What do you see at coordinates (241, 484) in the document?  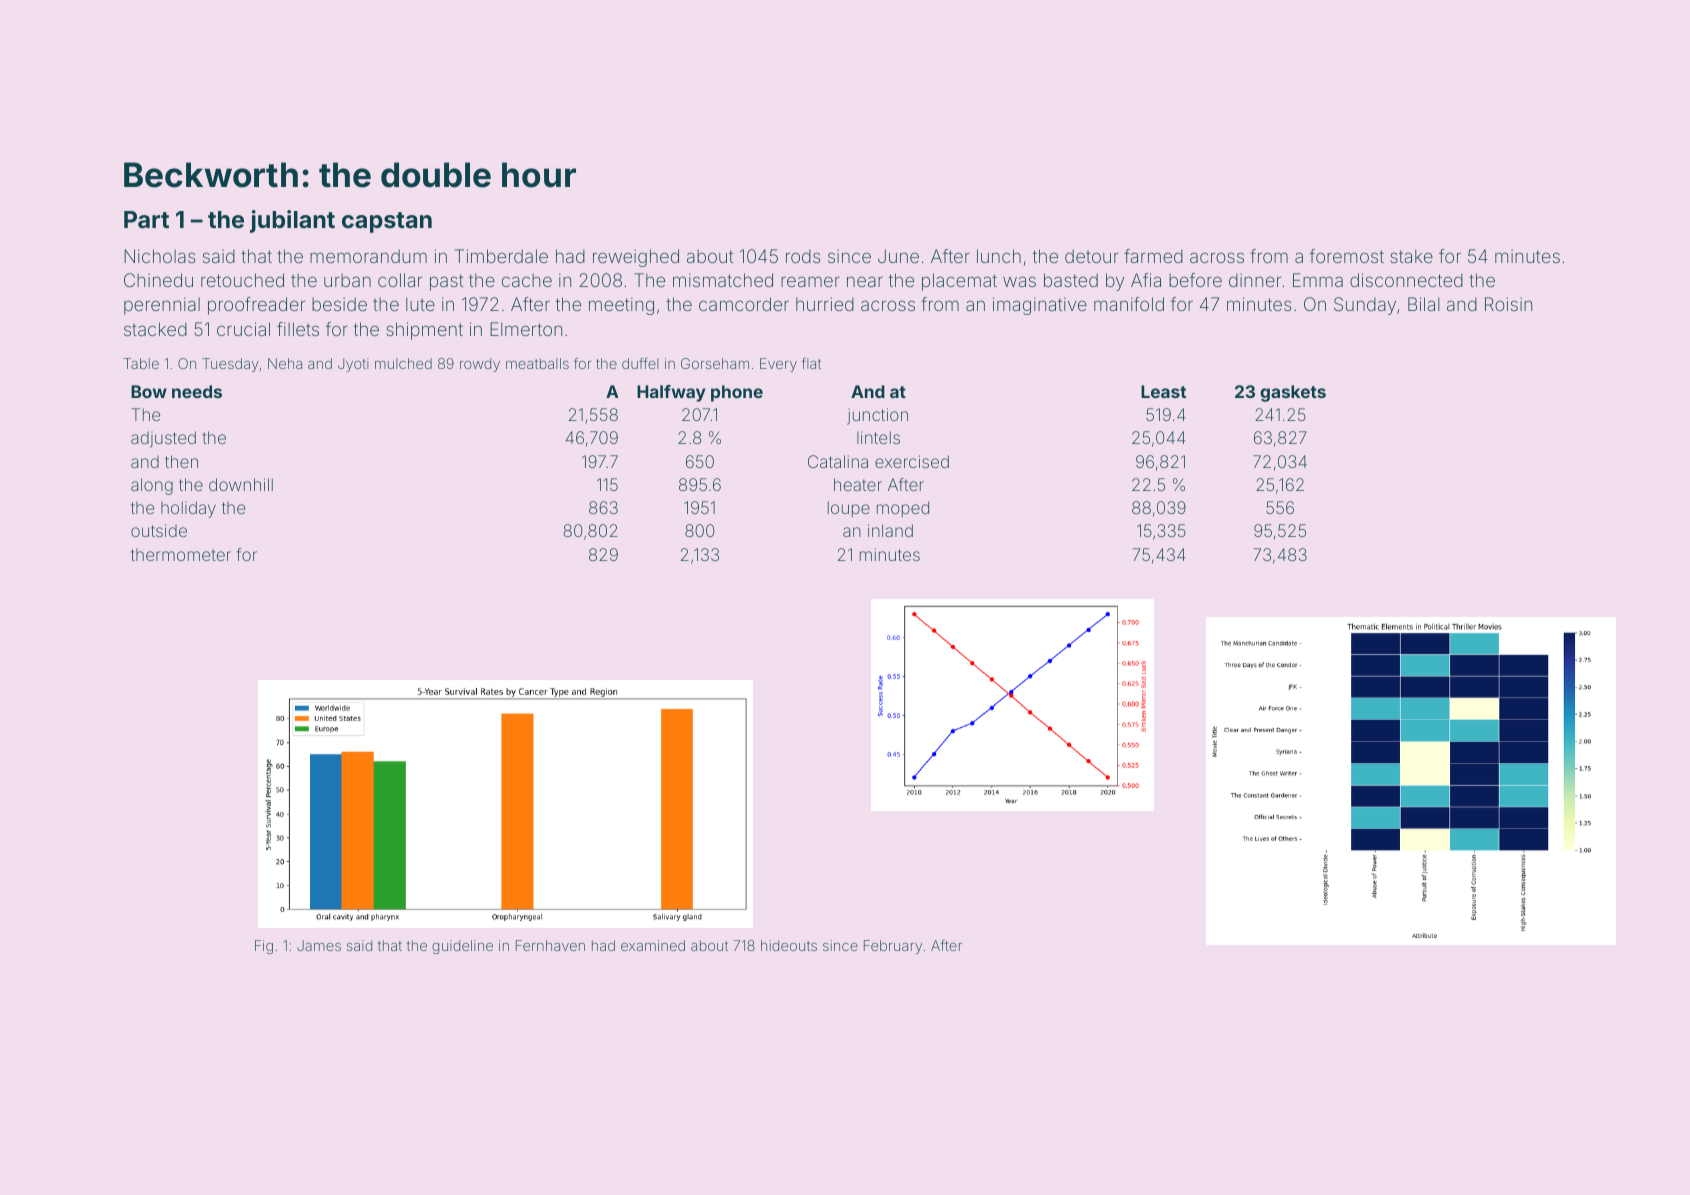 I see `downhill` at bounding box center [241, 484].
